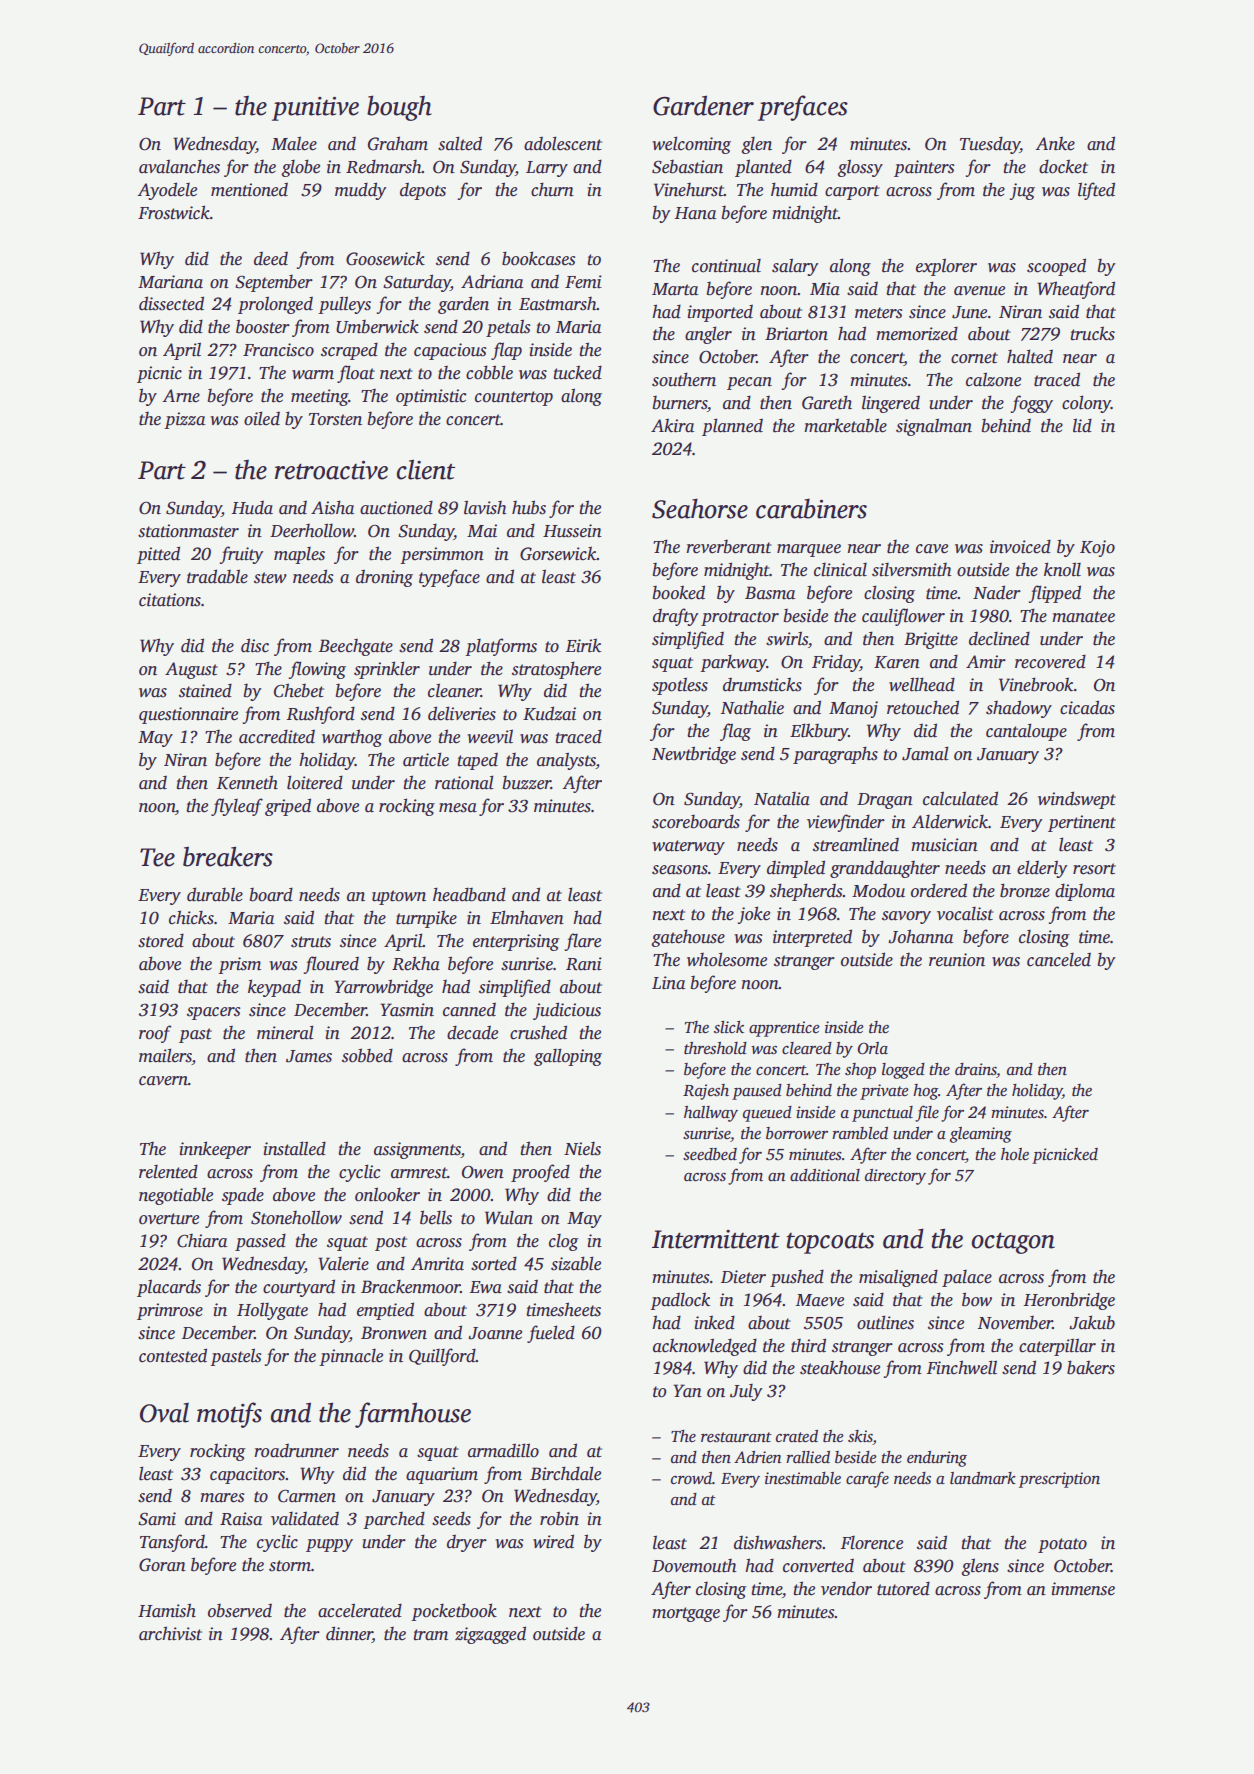 The width and height of the screenshot is (1254, 1774). Describe the element at coordinates (290, 1566) in the screenshot. I see `storm` at that location.
